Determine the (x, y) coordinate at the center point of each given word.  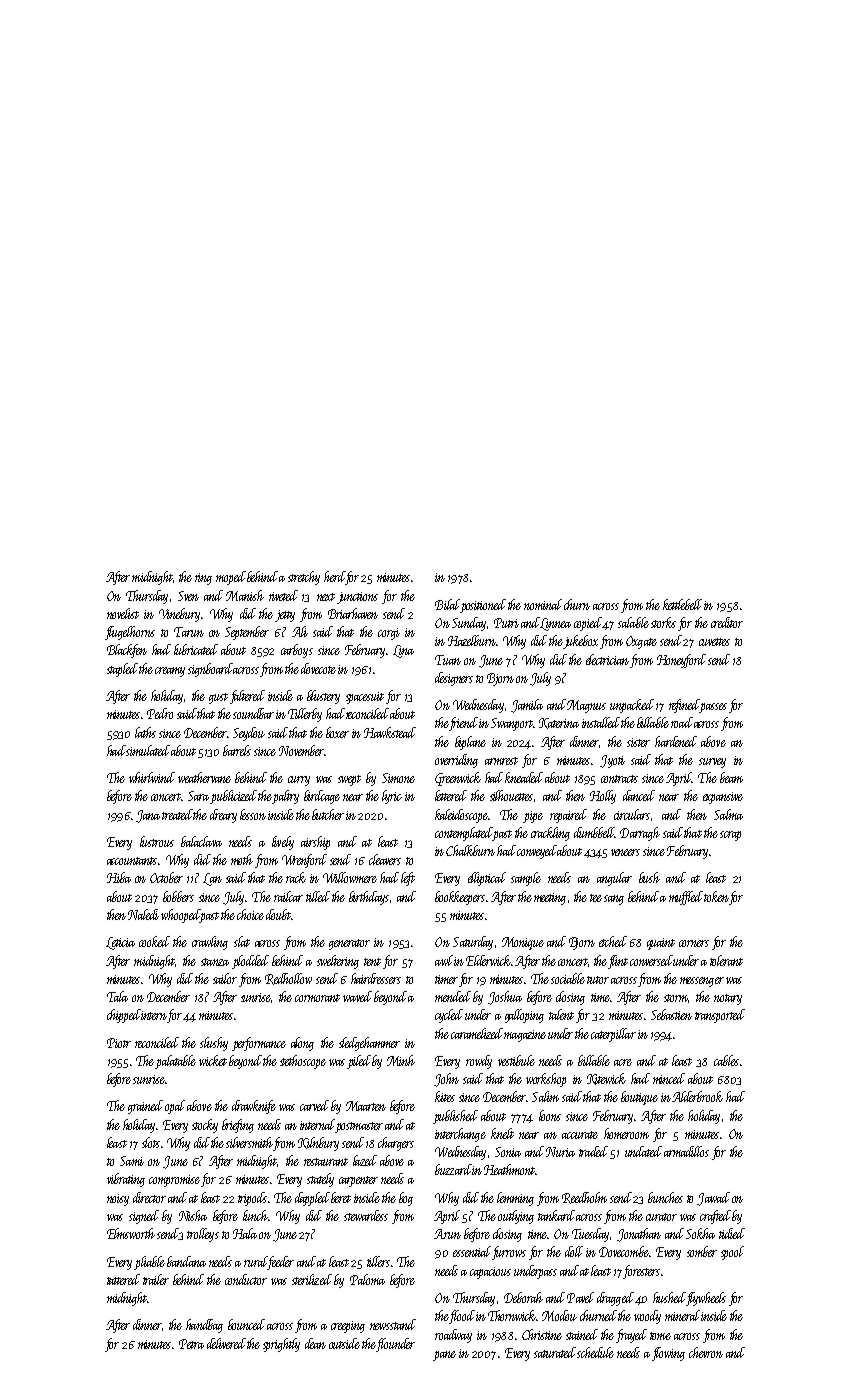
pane (444, 1356)
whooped (181, 916)
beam (731, 777)
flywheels (705, 1299)
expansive (723, 798)
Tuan (448, 660)
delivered (226, 1343)
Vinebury (179, 615)
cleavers (385, 859)
